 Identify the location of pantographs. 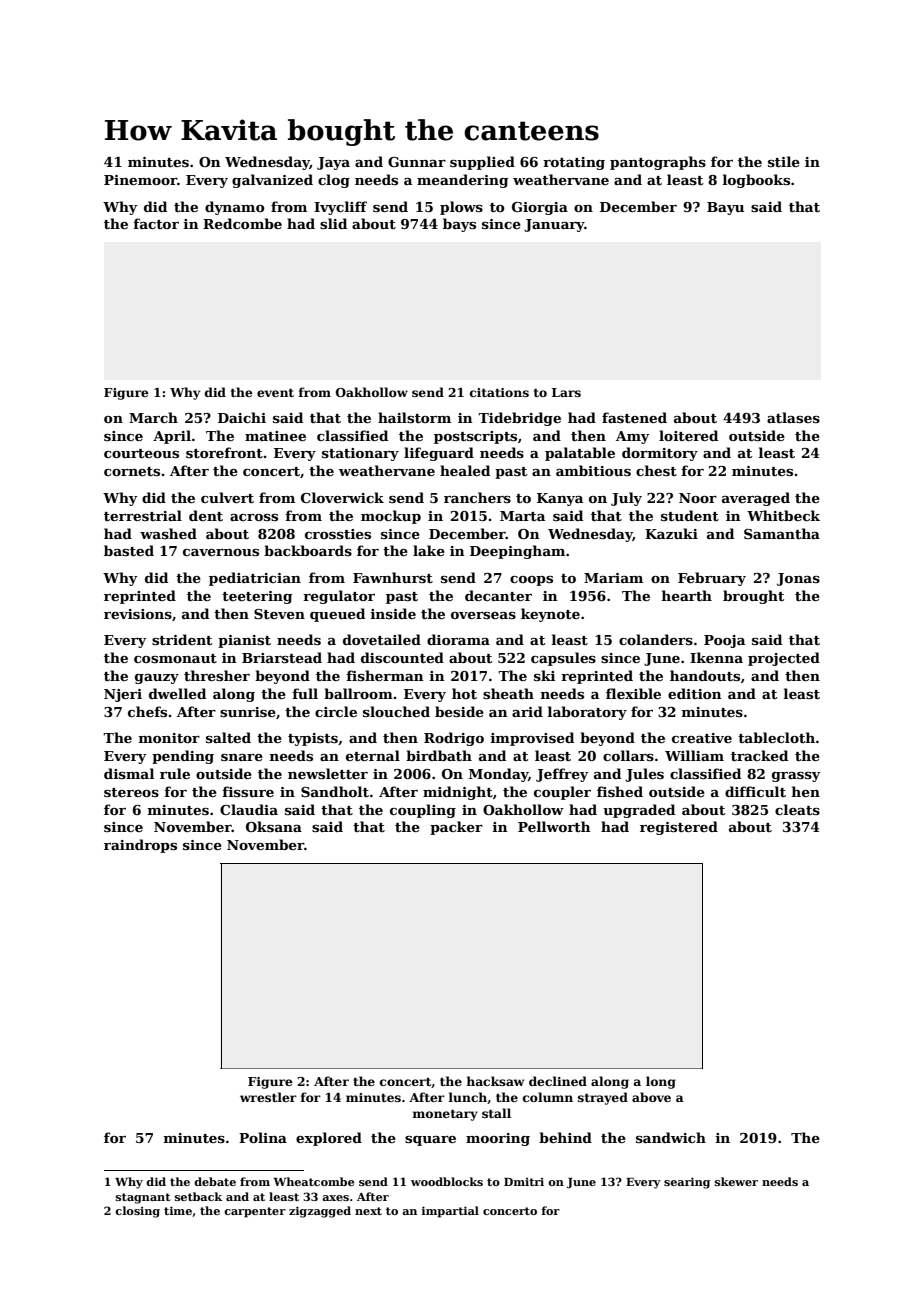
(658, 163).
